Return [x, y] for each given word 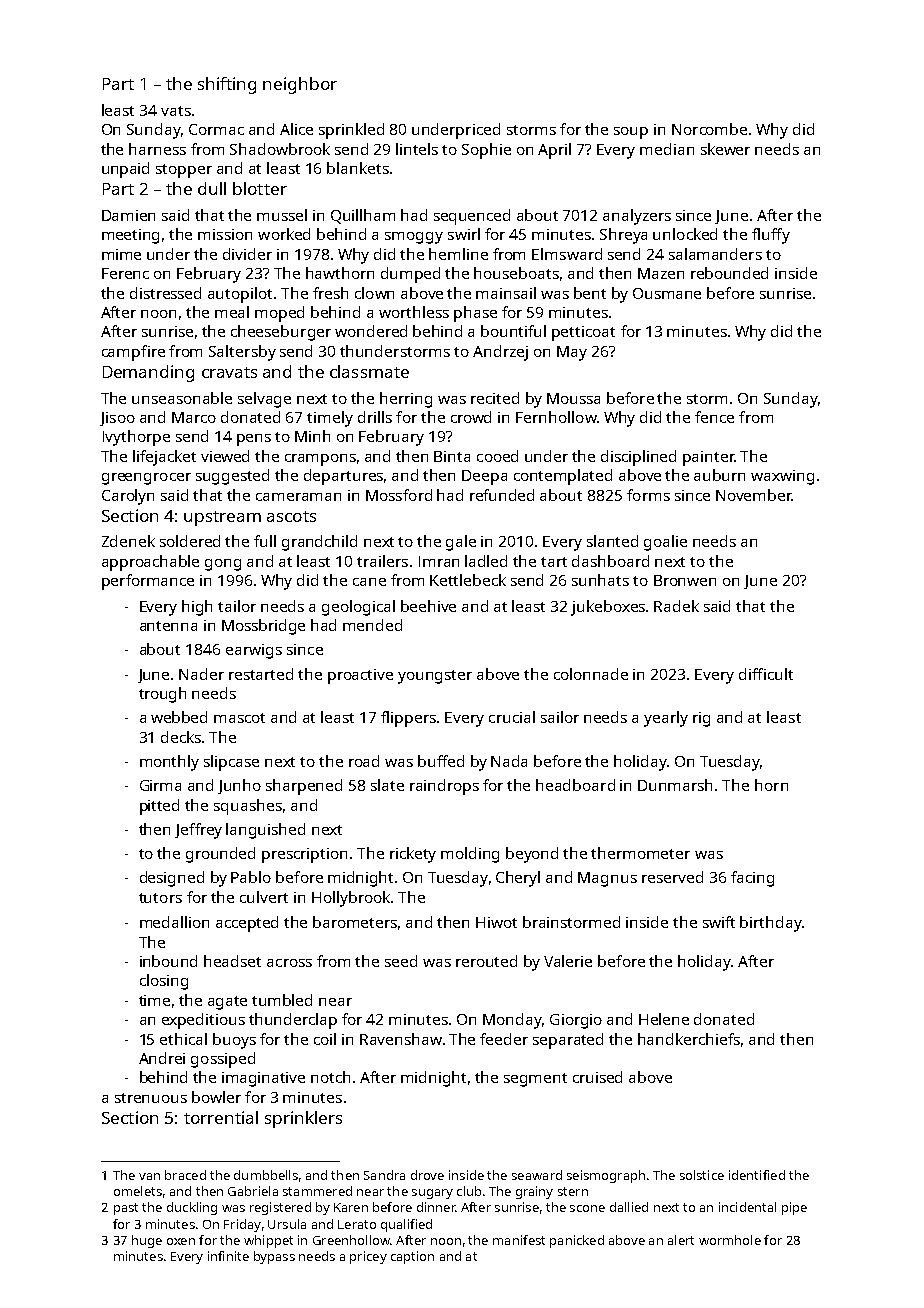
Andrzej [500, 353]
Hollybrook [351, 899]
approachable [150, 563]
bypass [274, 1257]
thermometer [640, 853]
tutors [160, 898]
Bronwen [685, 580]
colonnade [591, 674]
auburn [719, 475]
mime [121, 254]
